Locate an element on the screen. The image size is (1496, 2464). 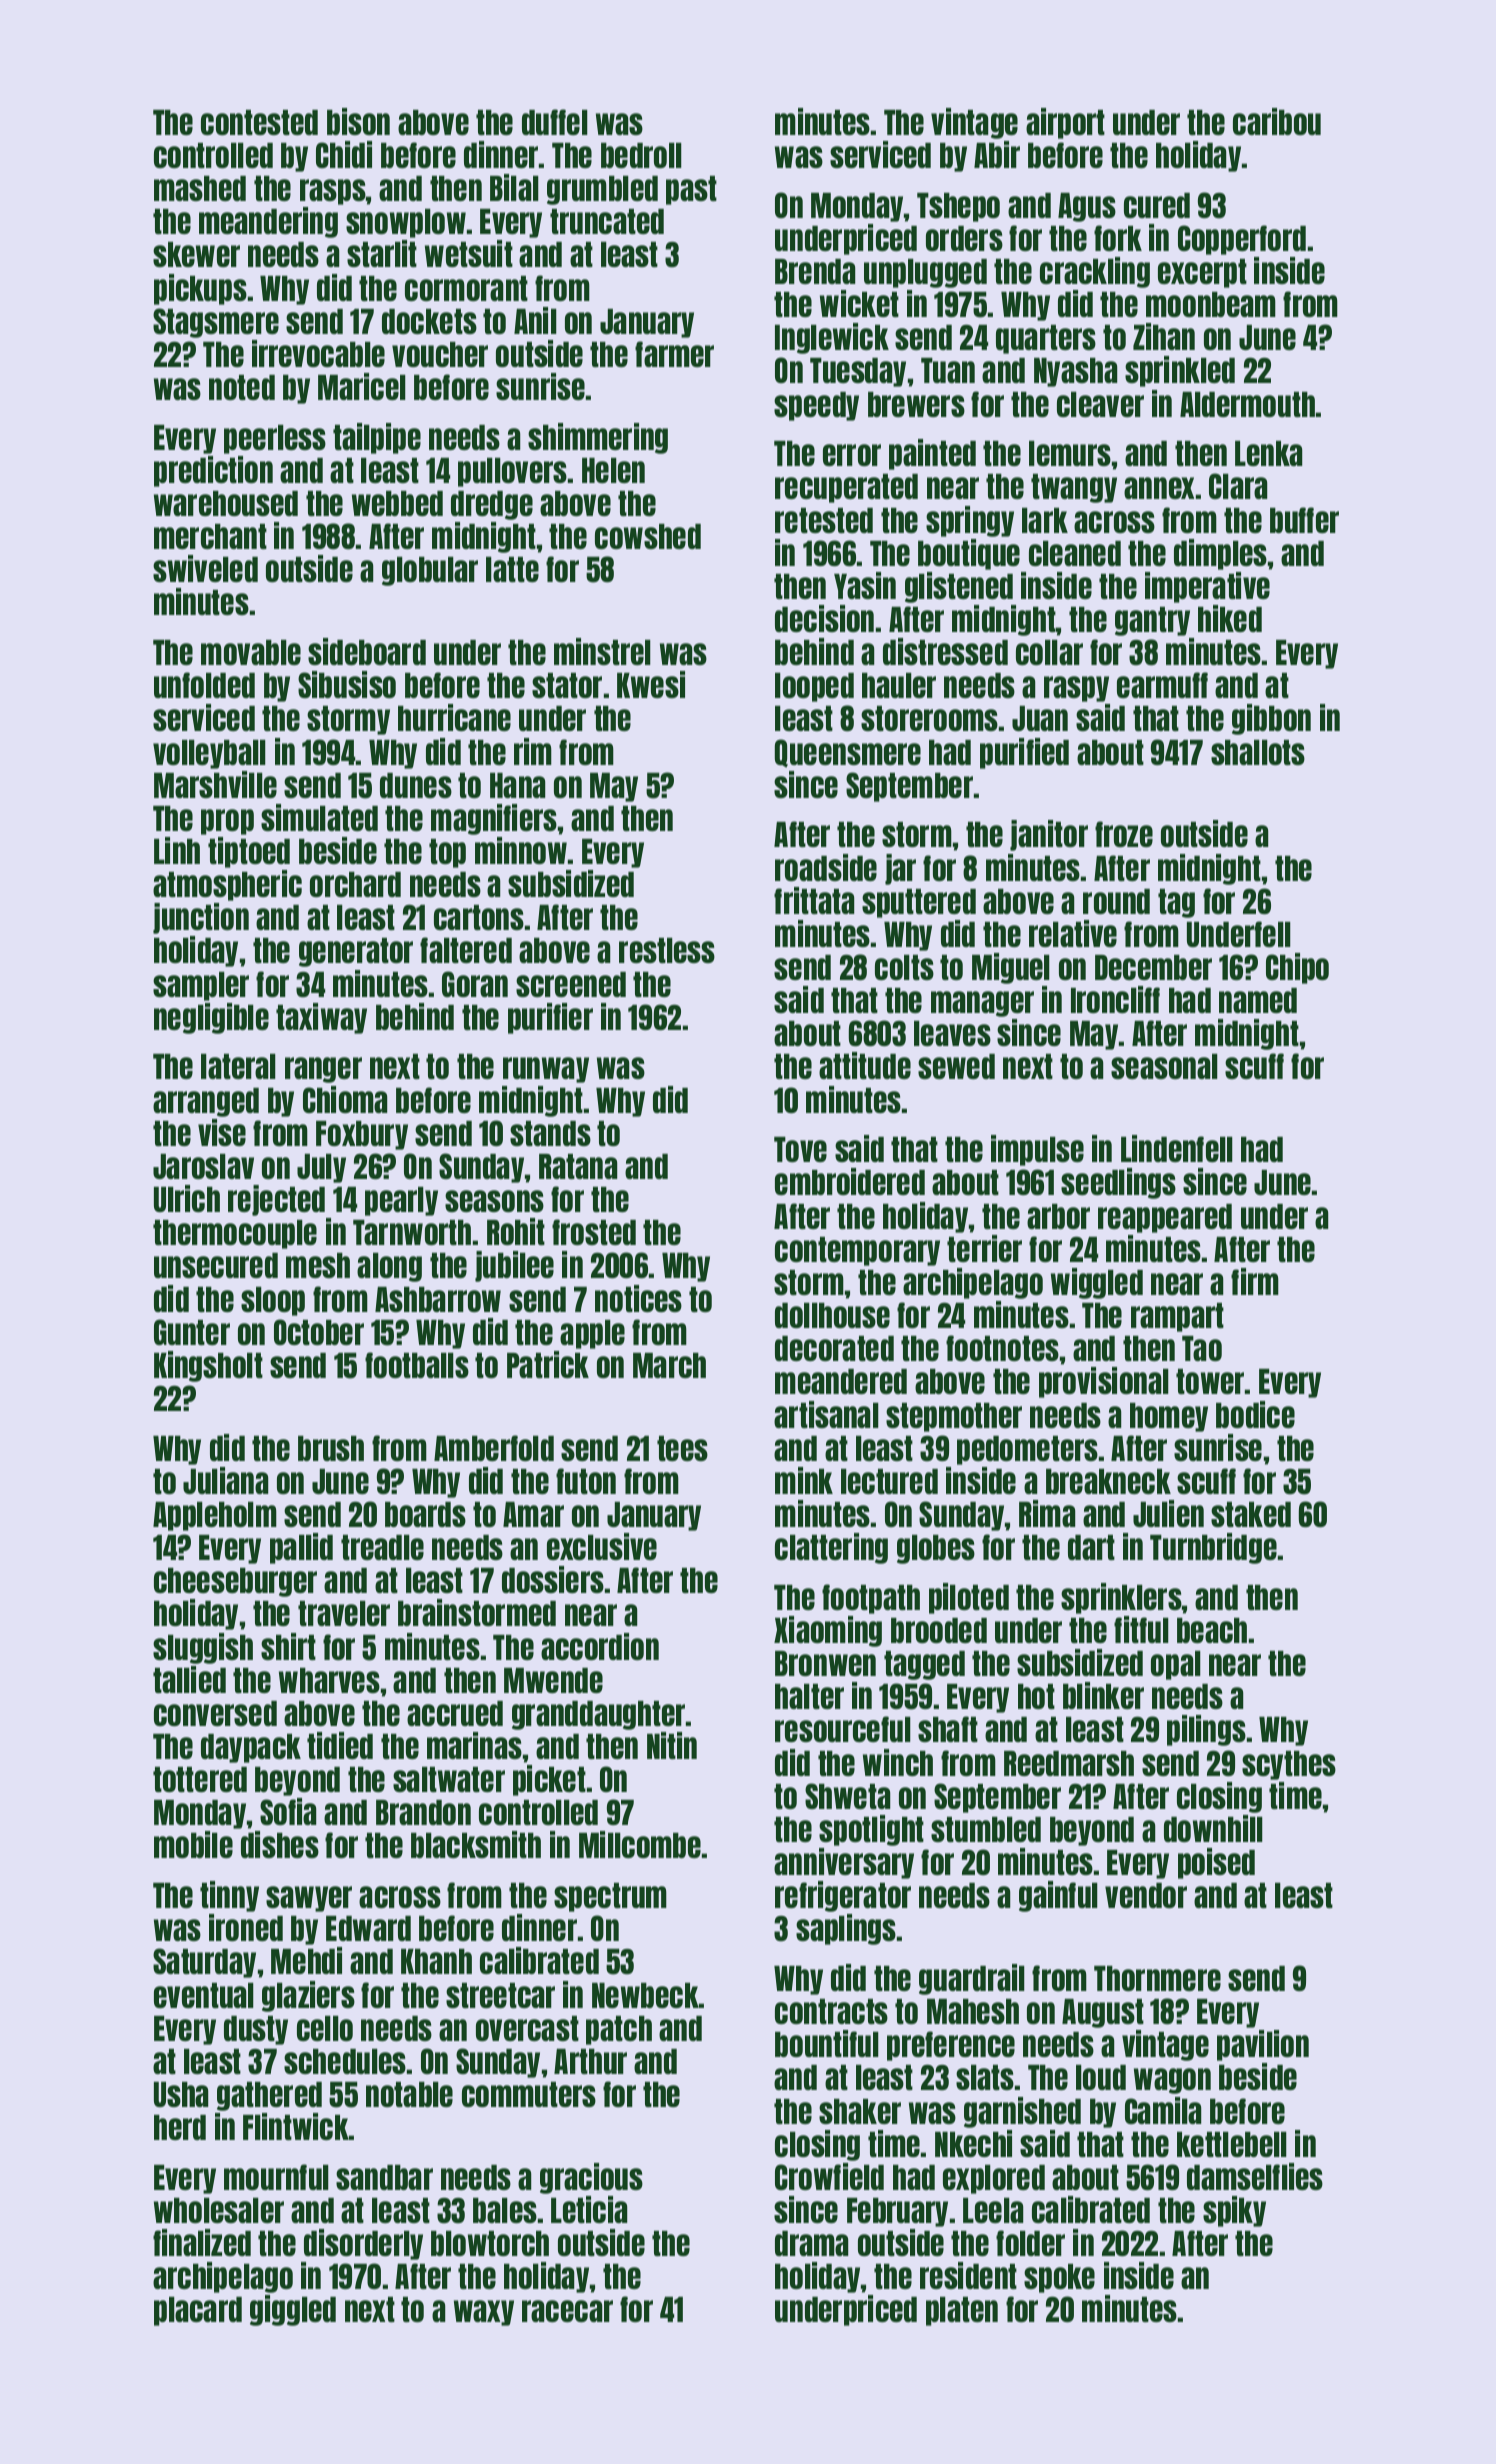
caribou is located at coordinates (1277, 121).
